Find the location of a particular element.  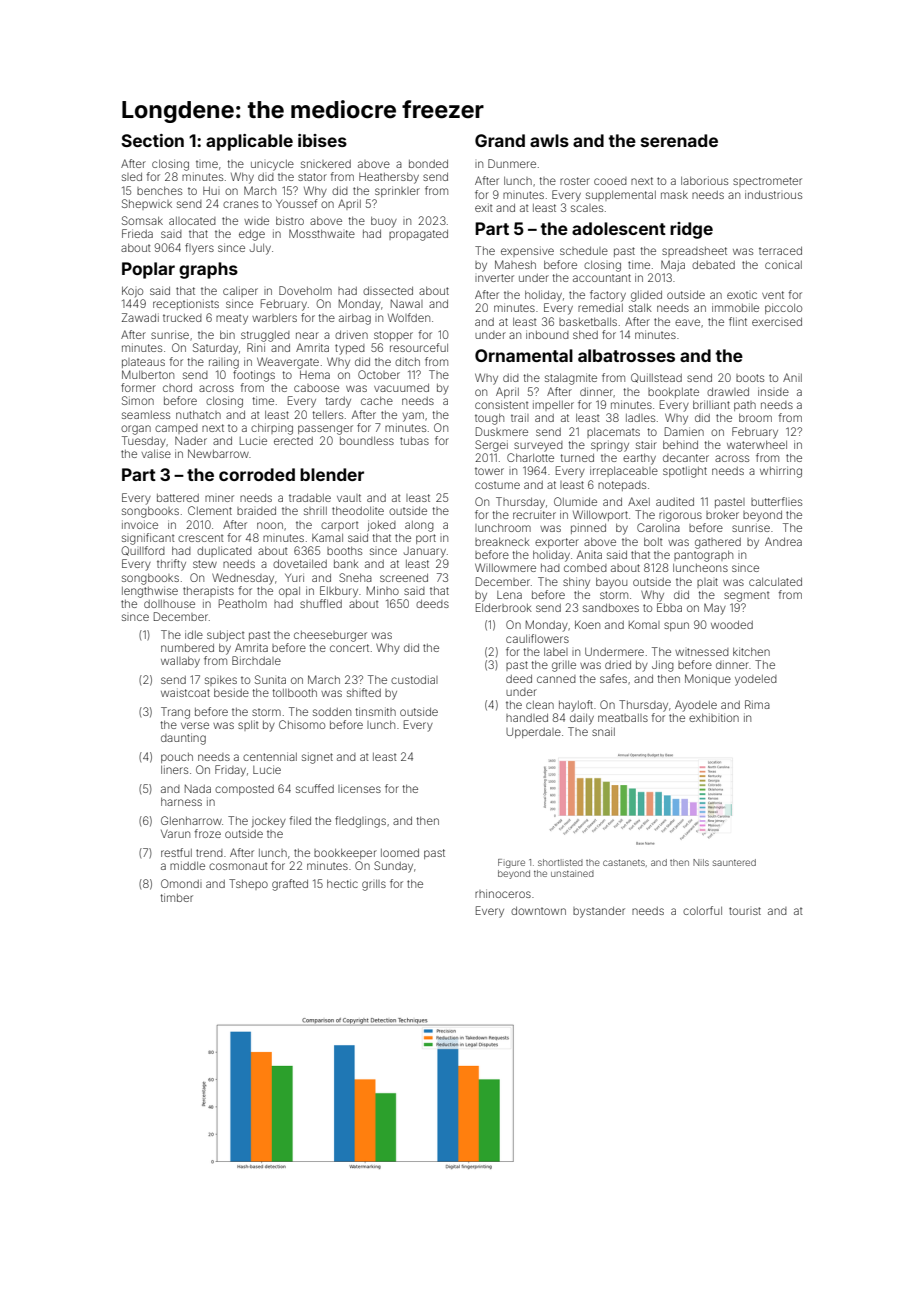

Andrea is located at coordinates (783, 541).
